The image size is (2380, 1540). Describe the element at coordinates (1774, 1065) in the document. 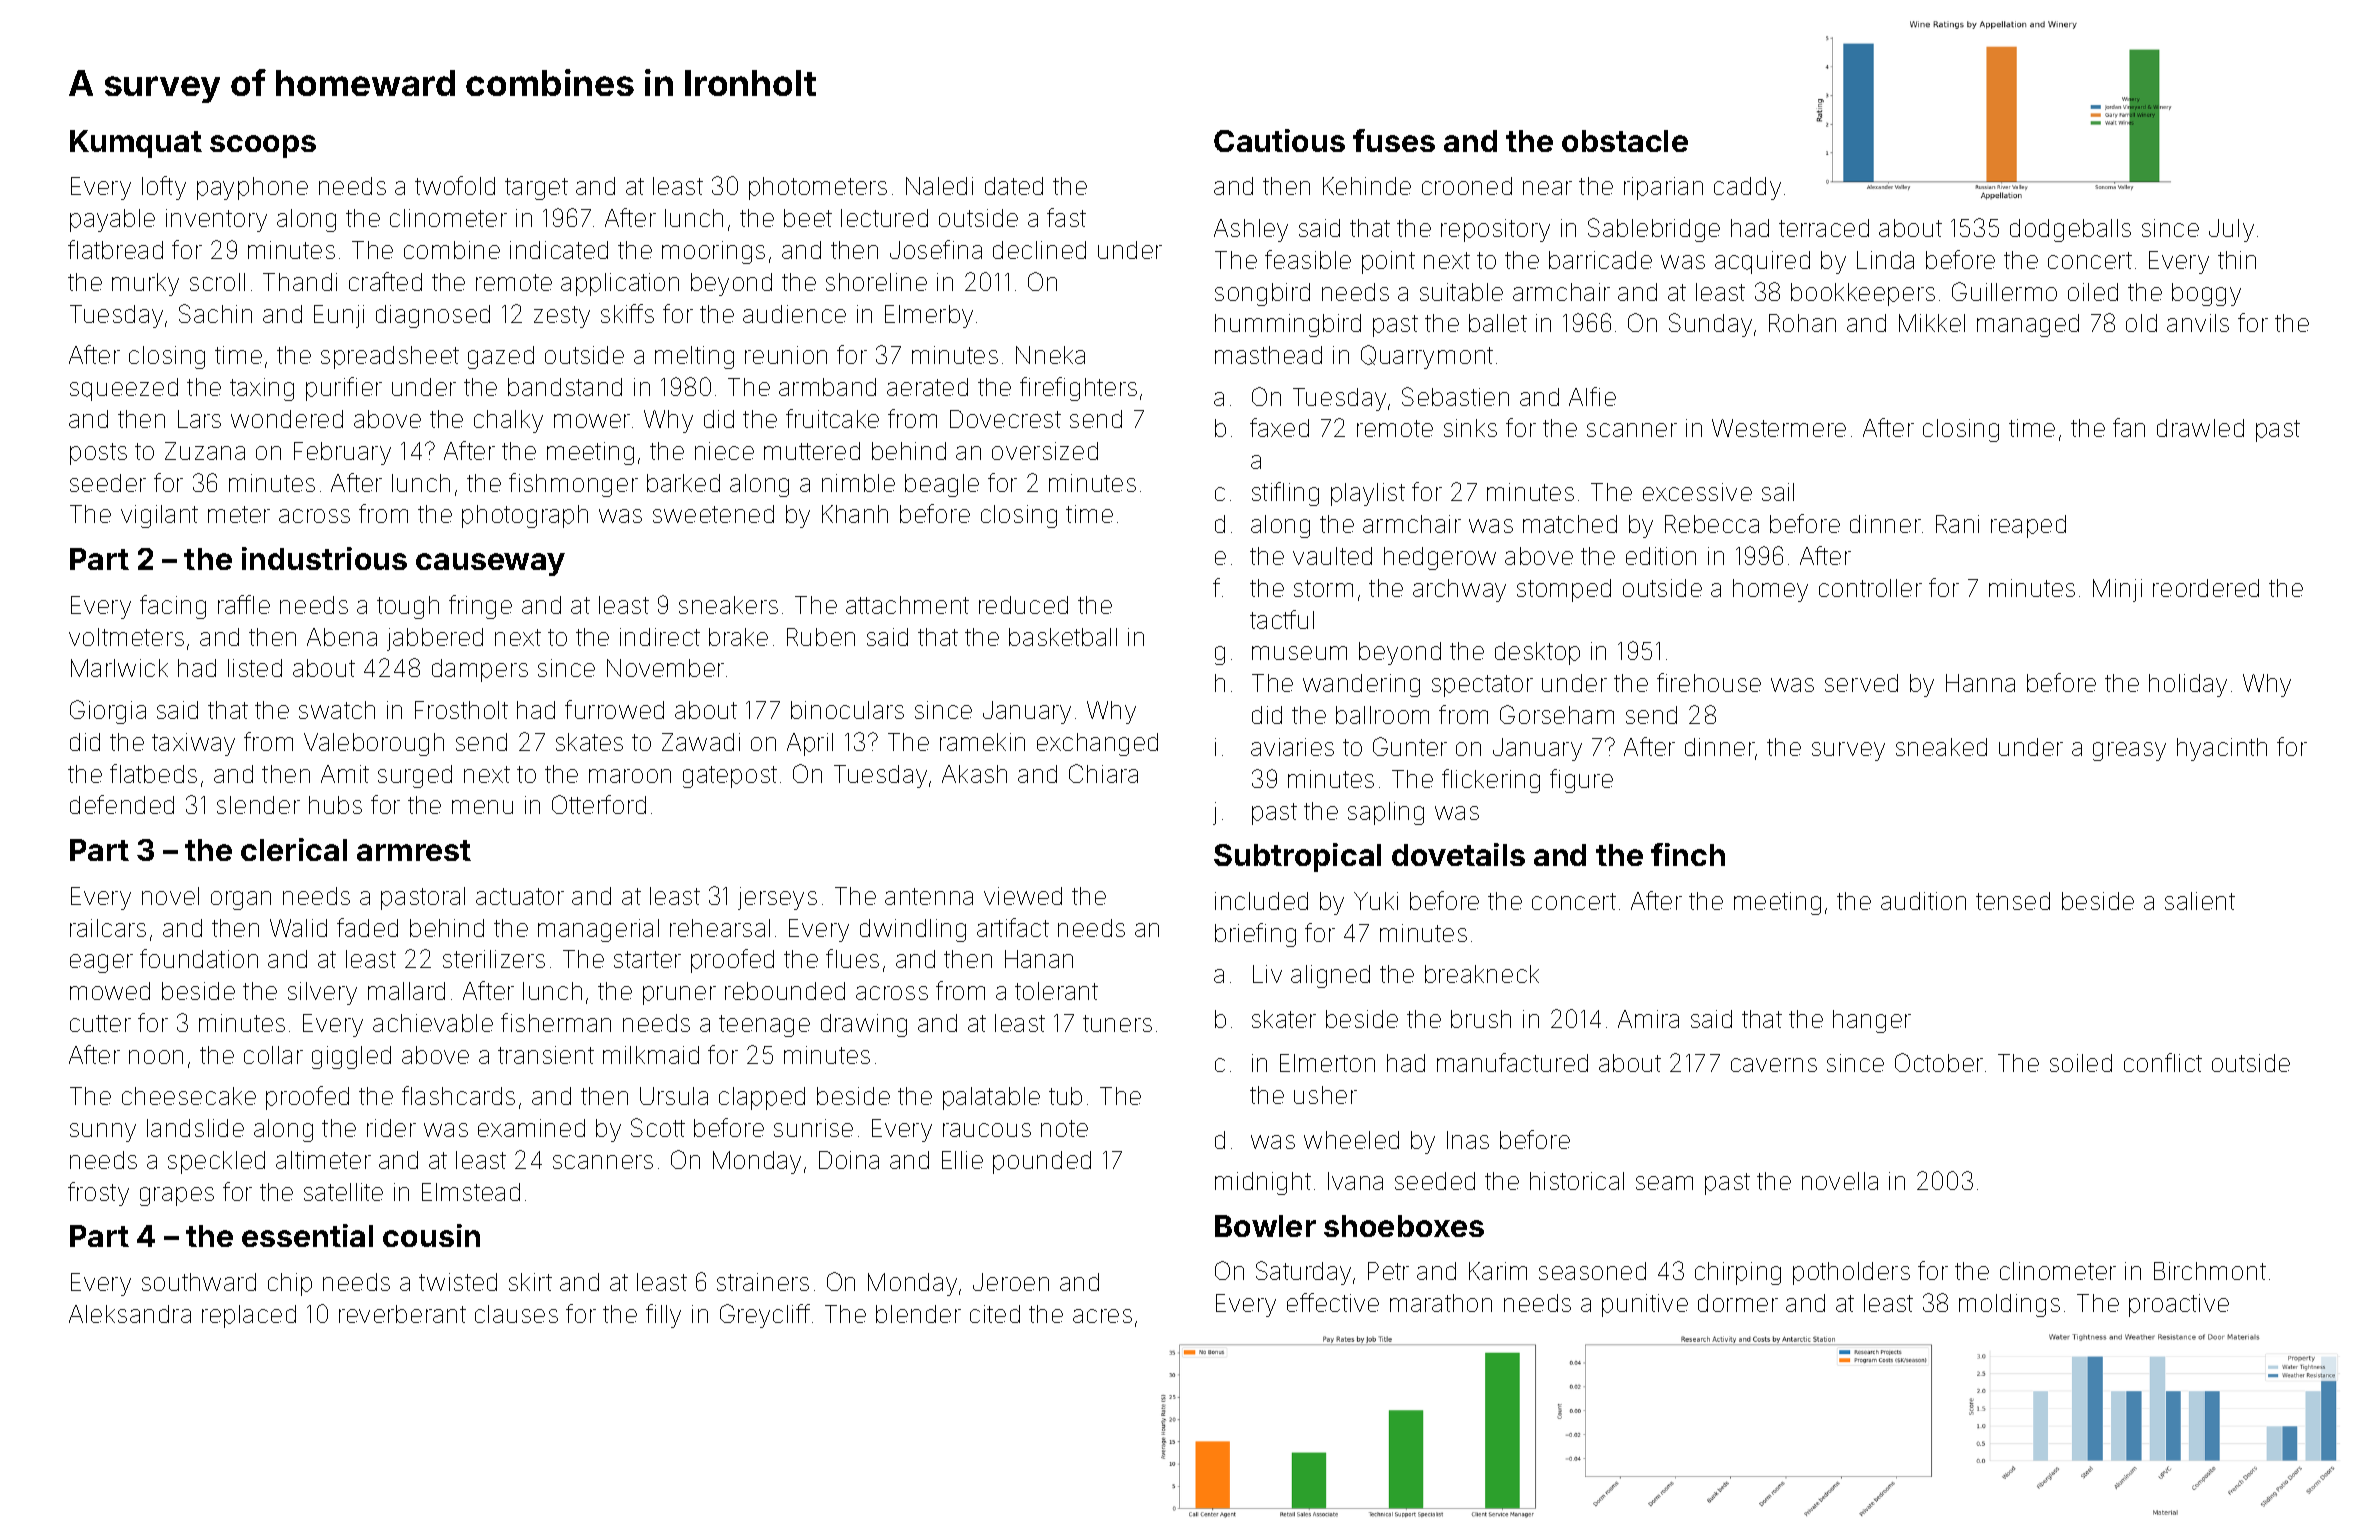

I see `caverns` at that location.
